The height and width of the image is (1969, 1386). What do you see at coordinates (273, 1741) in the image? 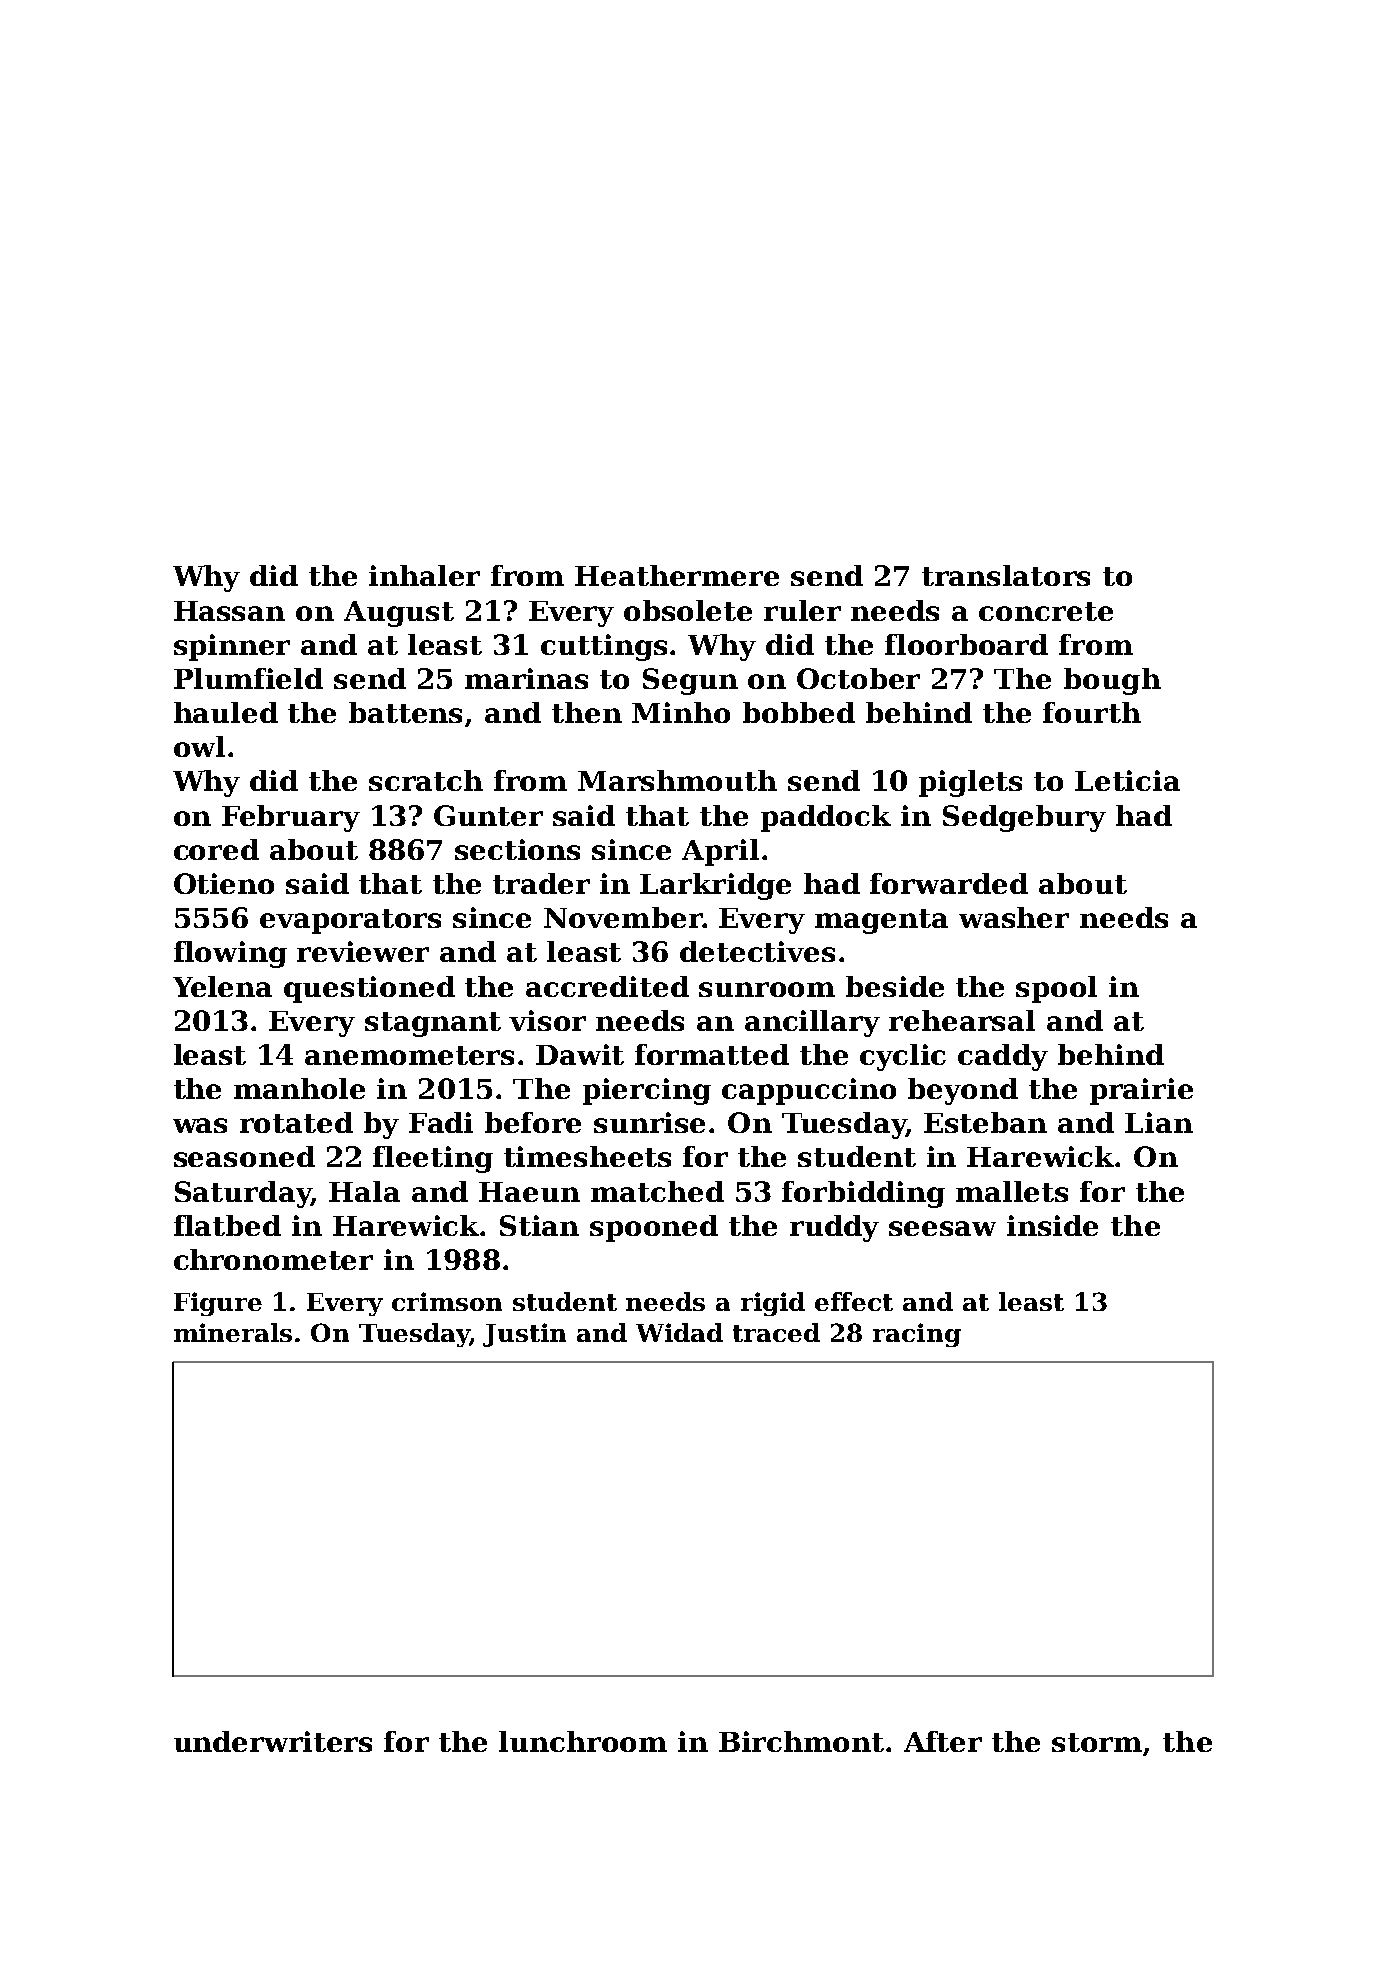
I see `underwriters` at bounding box center [273, 1741].
